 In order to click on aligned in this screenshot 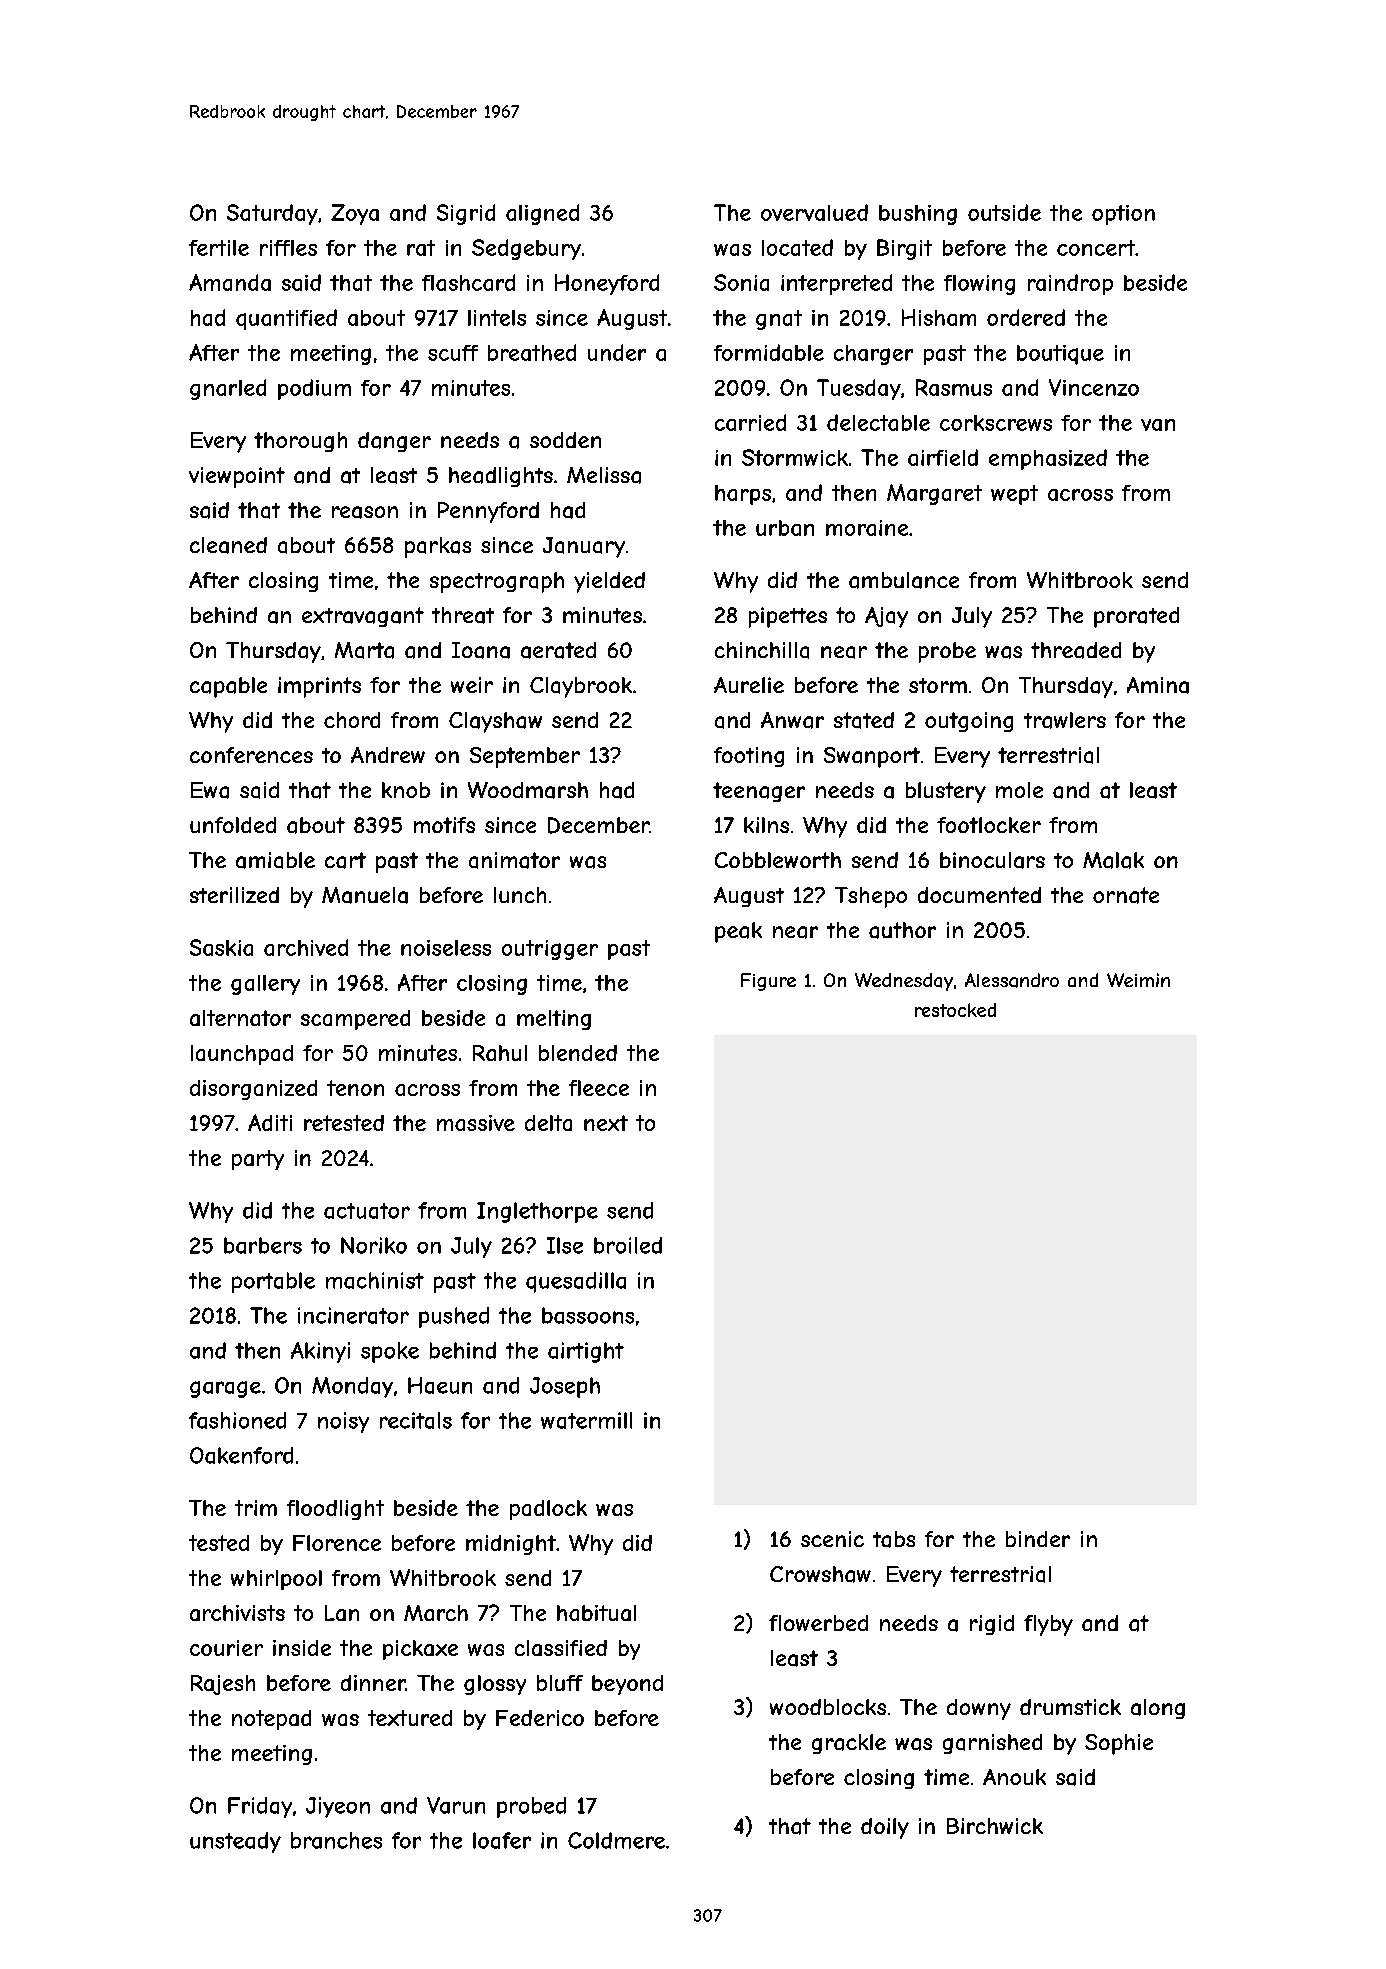, I will do `click(542, 214)`.
